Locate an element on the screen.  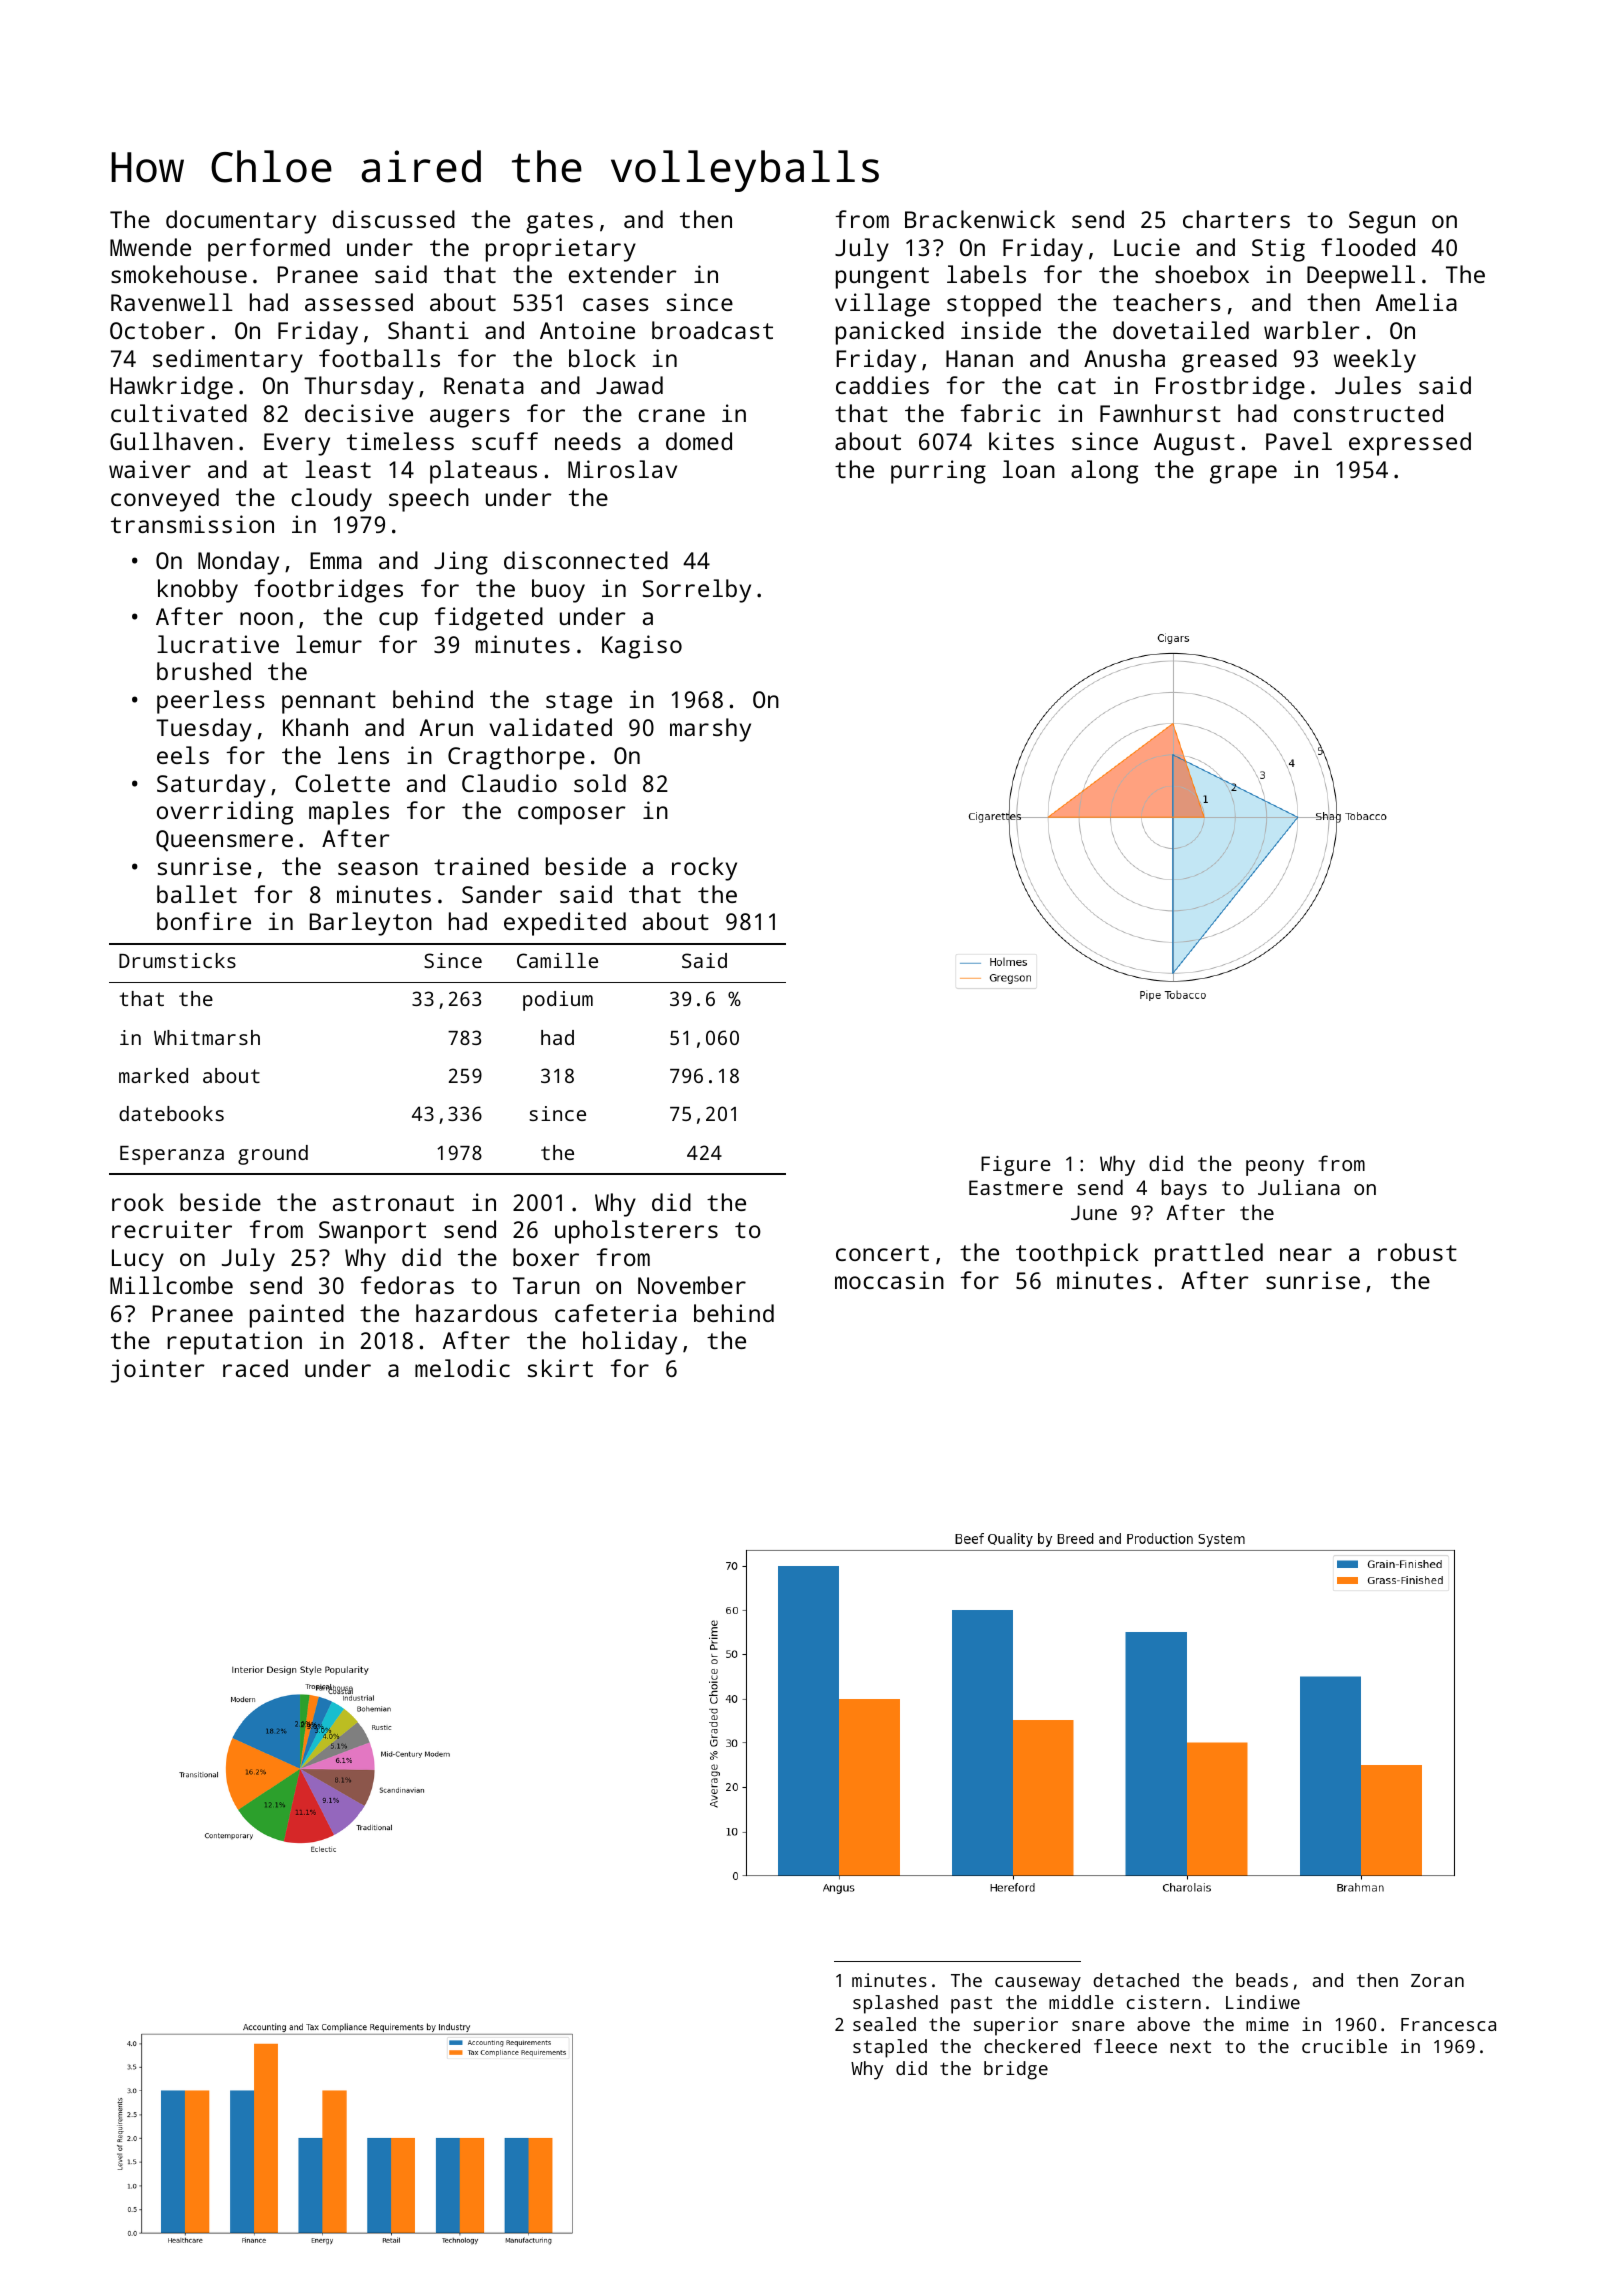
Khanh is located at coordinates (315, 727).
